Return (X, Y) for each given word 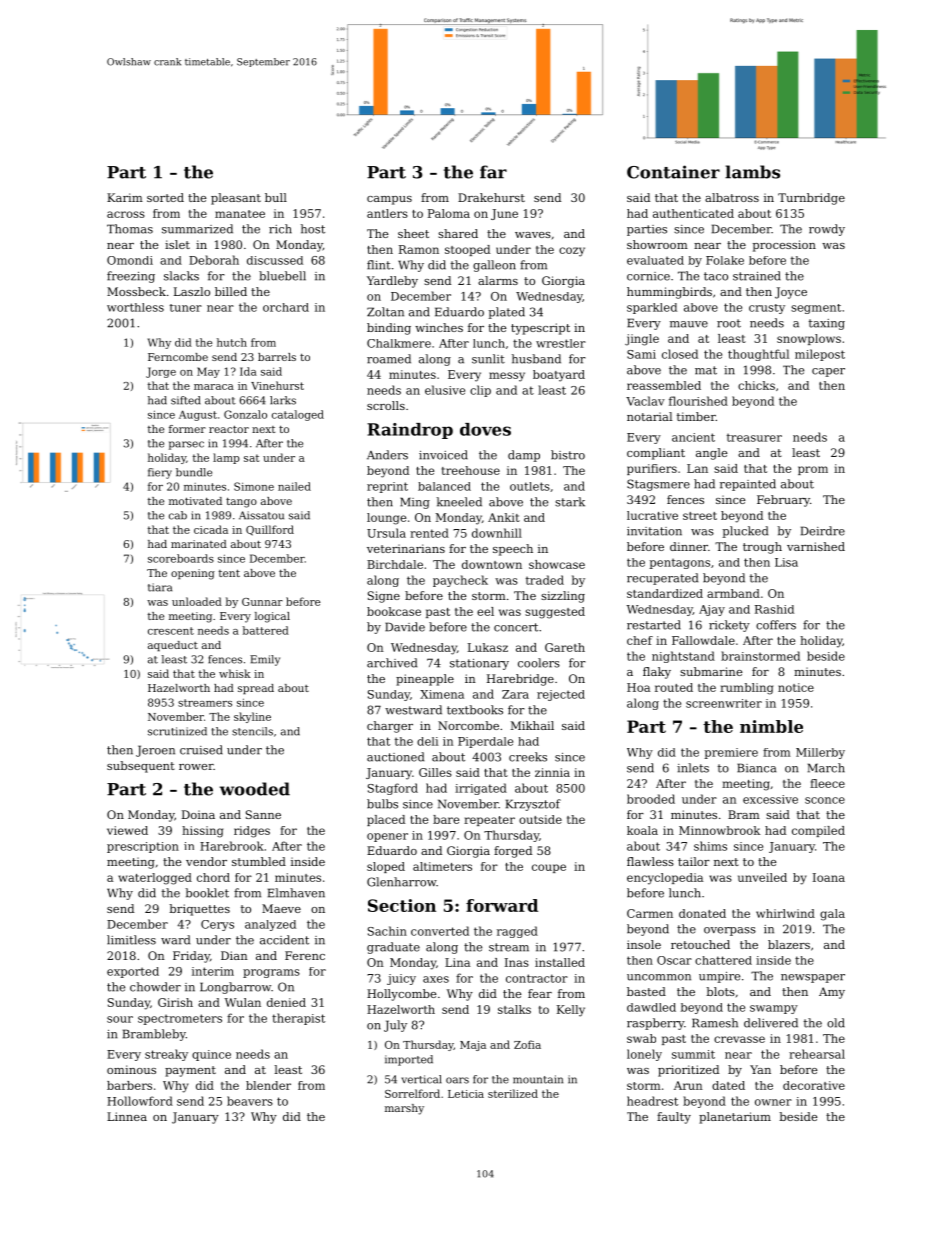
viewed (127, 830)
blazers (789, 944)
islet (177, 244)
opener (387, 837)
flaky (657, 673)
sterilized (513, 1093)
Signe (384, 597)
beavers (250, 1101)
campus (389, 200)
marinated (199, 544)
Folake (725, 260)
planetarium (735, 1118)
